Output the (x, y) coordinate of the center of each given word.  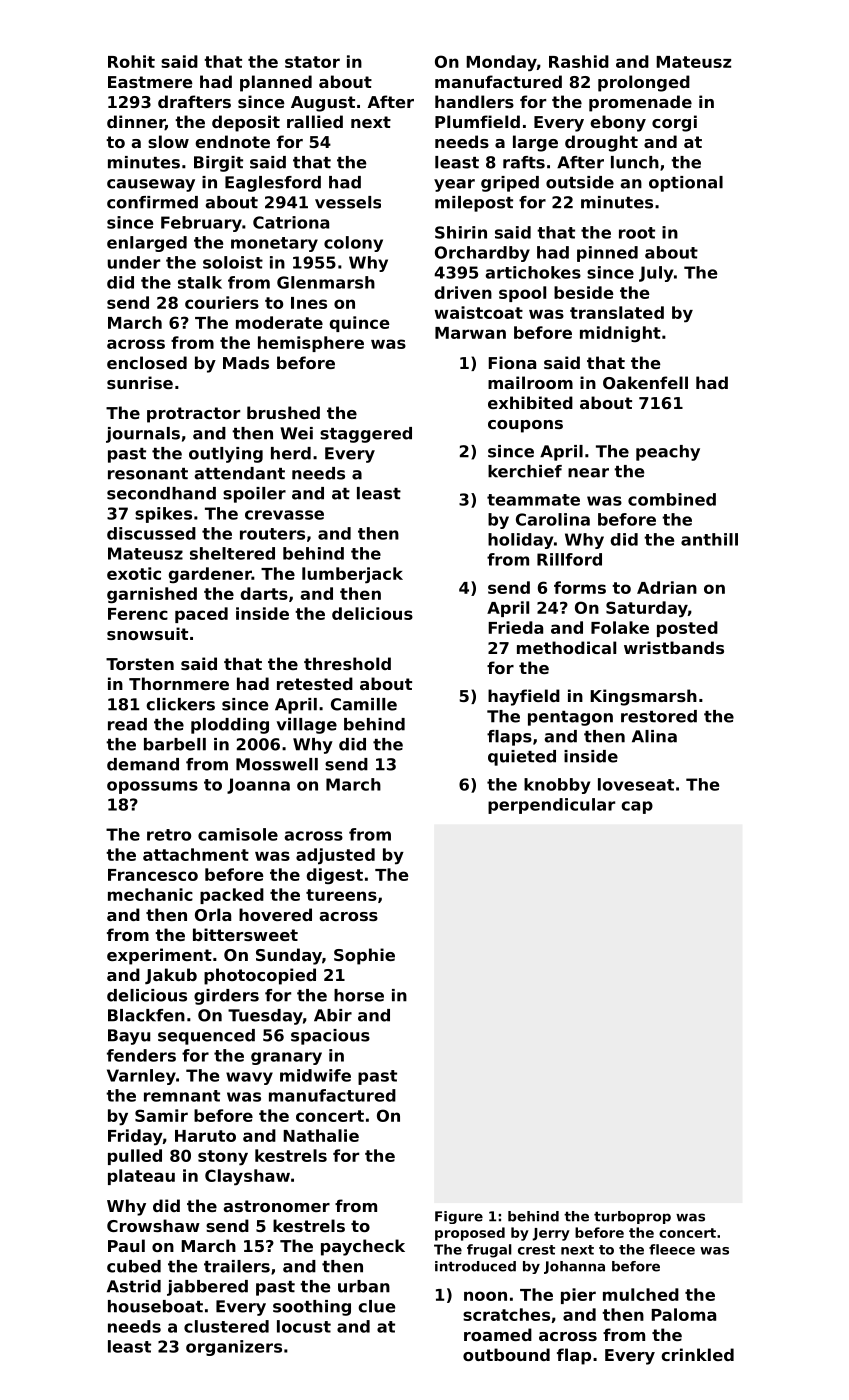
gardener (210, 575)
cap (637, 807)
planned (276, 83)
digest (335, 876)
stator (312, 62)
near (588, 473)
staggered (366, 435)
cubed (134, 1266)
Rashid (579, 61)
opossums (152, 787)
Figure (459, 1217)
